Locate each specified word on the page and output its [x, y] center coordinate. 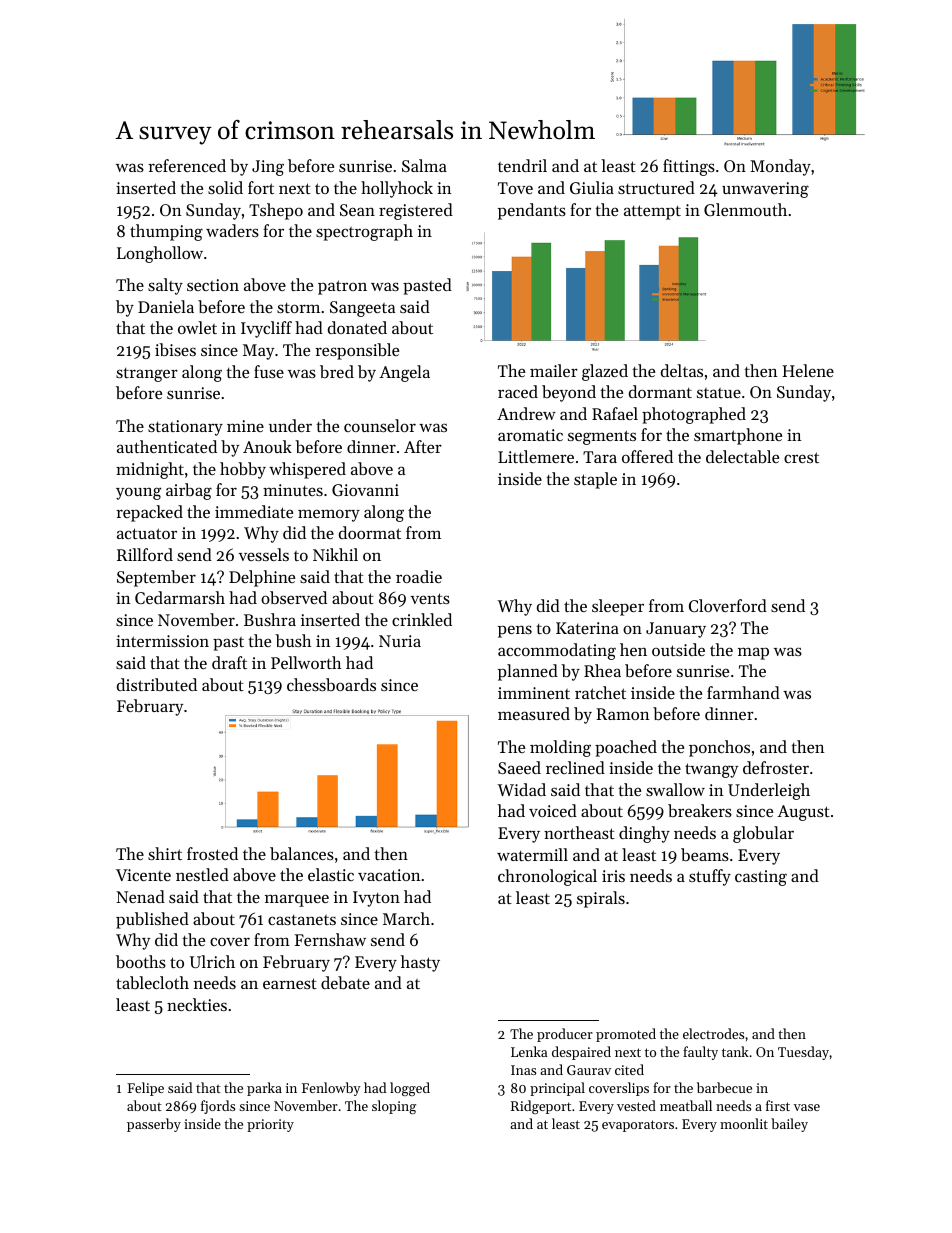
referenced [187, 165]
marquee [297, 900]
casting [761, 878]
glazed [605, 372]
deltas [682, 370]
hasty [420, 963]
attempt [652, 212]
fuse [269, 371]
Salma [424, 165]
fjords [218, 1107]
